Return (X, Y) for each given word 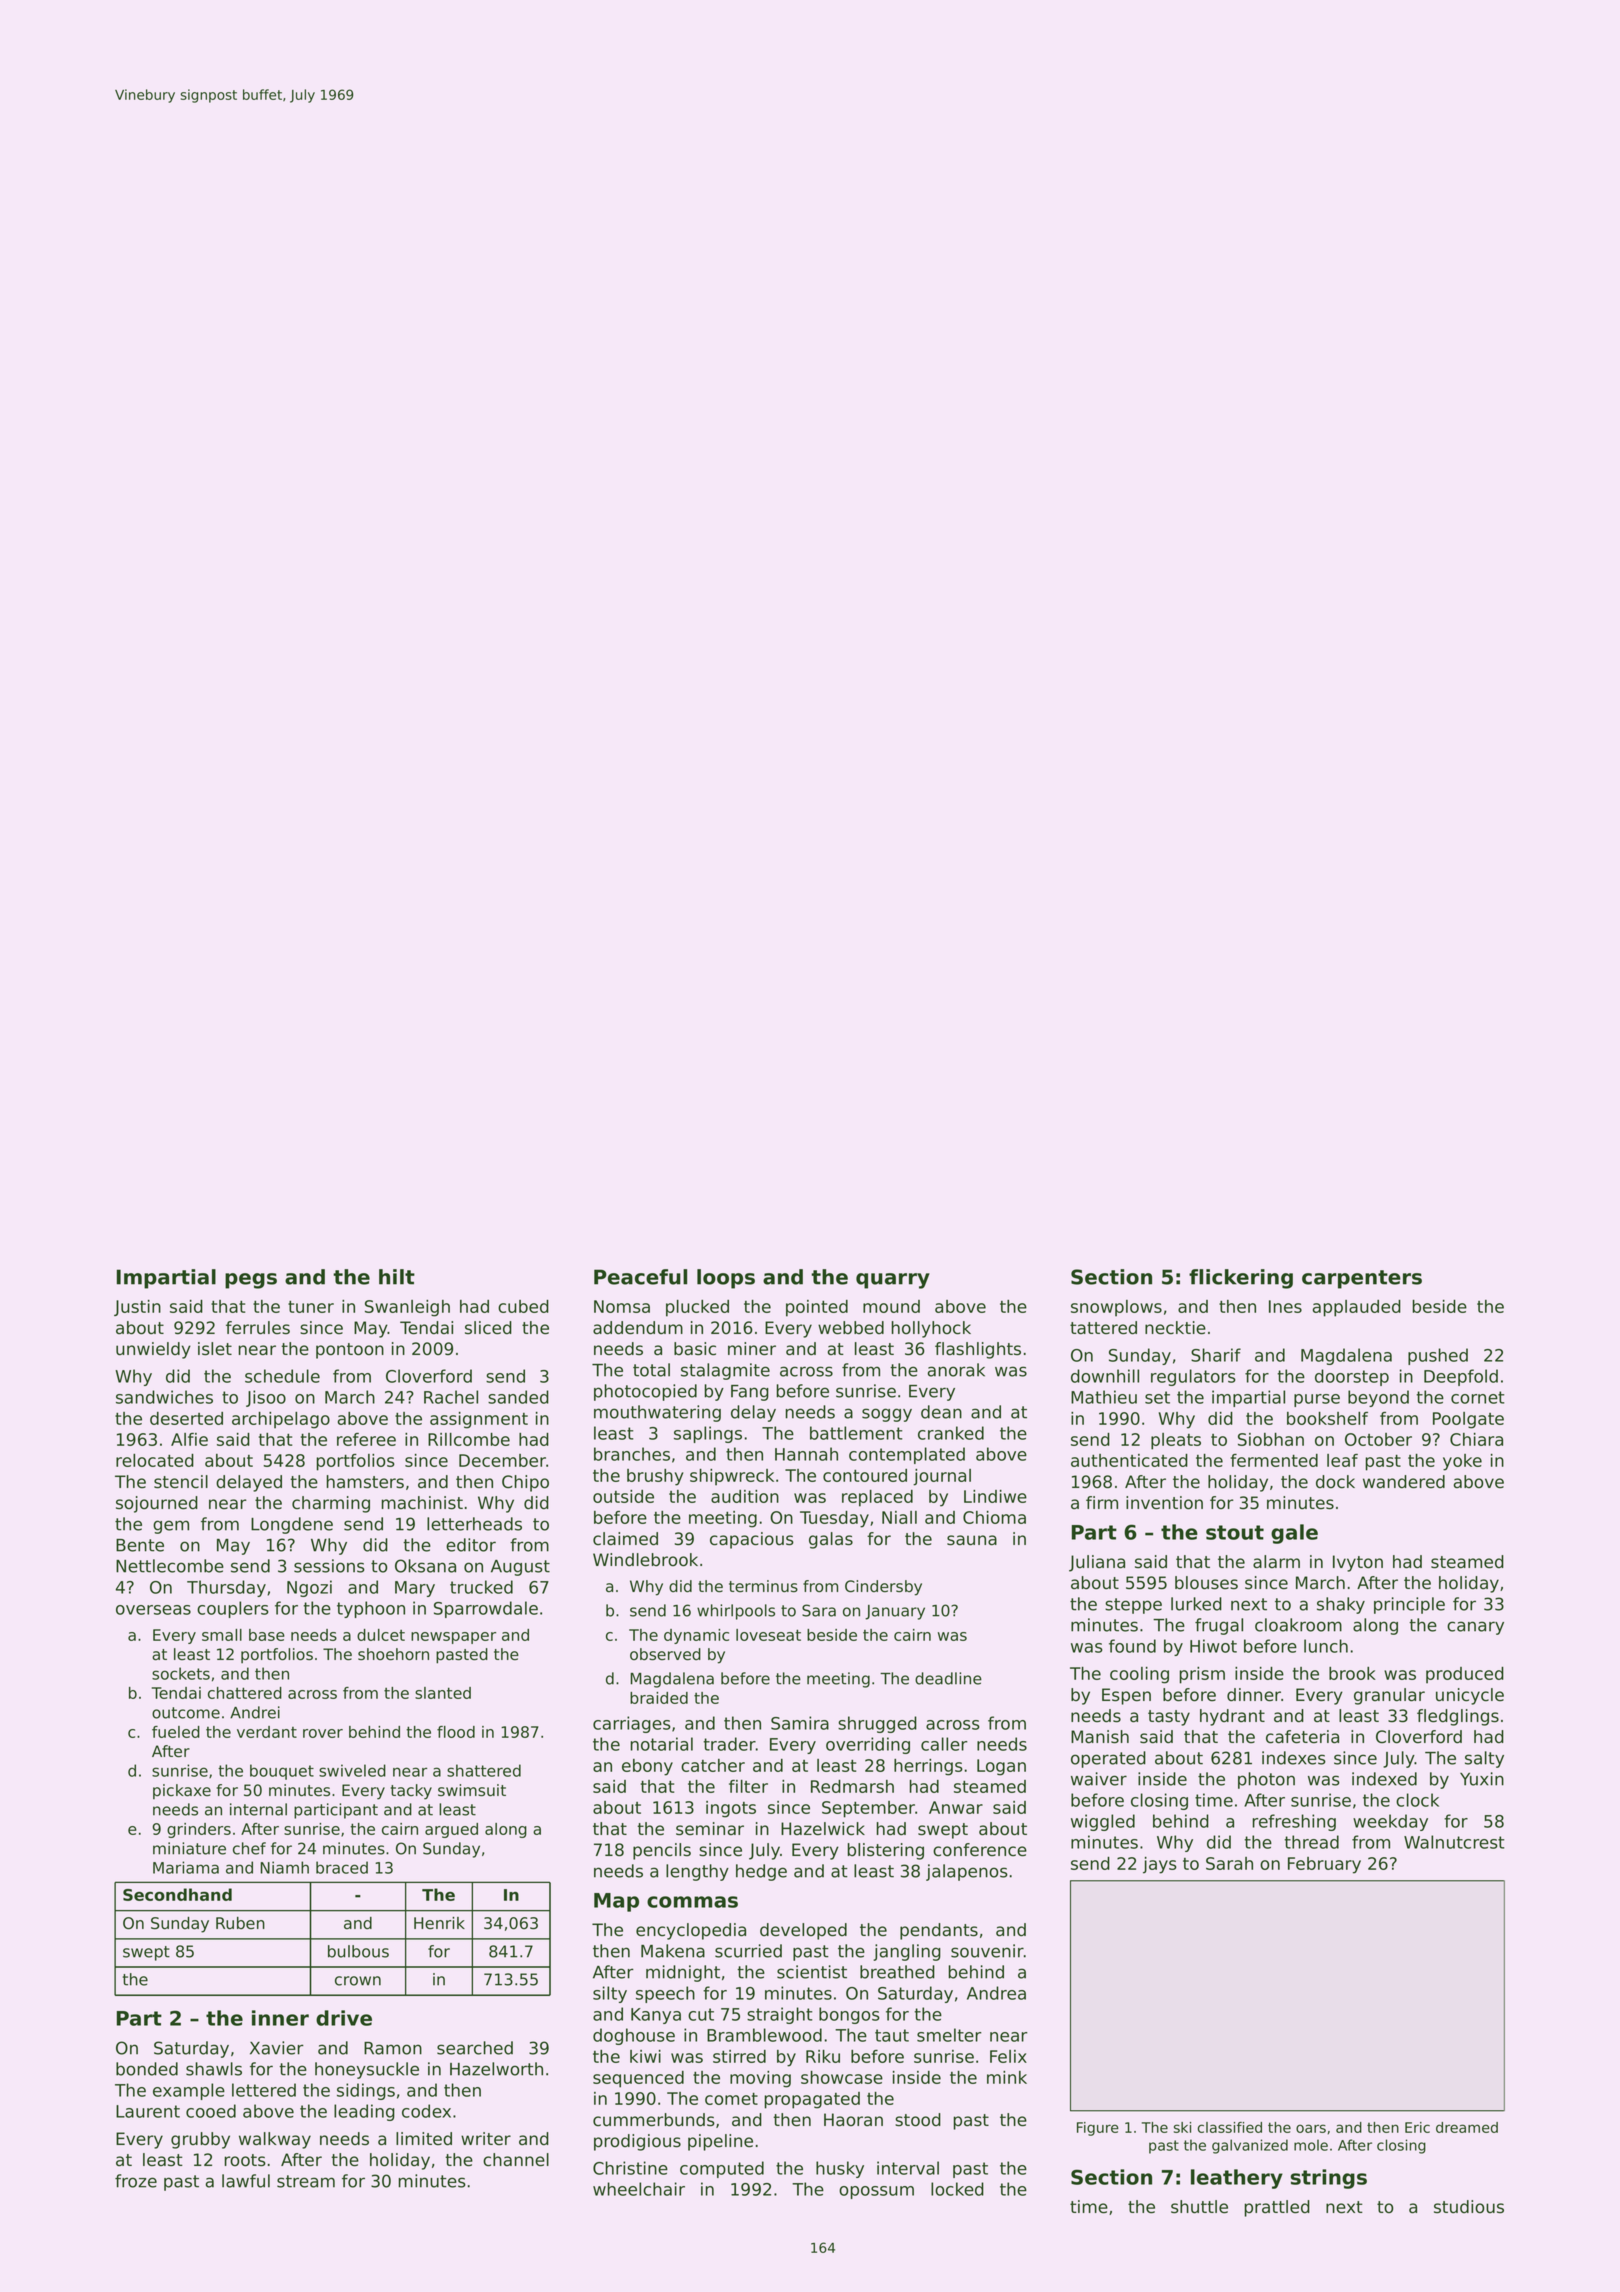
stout (1235, 1532)
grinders (199, 1830)
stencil (181, 1482)
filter (748, 1786)
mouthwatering (657, 1413)
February (1324, 1865)
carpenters (1362, 1279)
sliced (488, 1328)
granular (1389, 1696)
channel (516, 2160)
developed (803, 1931)
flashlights (978, 1350)
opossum (876, 2192)
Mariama (186, 1867)
